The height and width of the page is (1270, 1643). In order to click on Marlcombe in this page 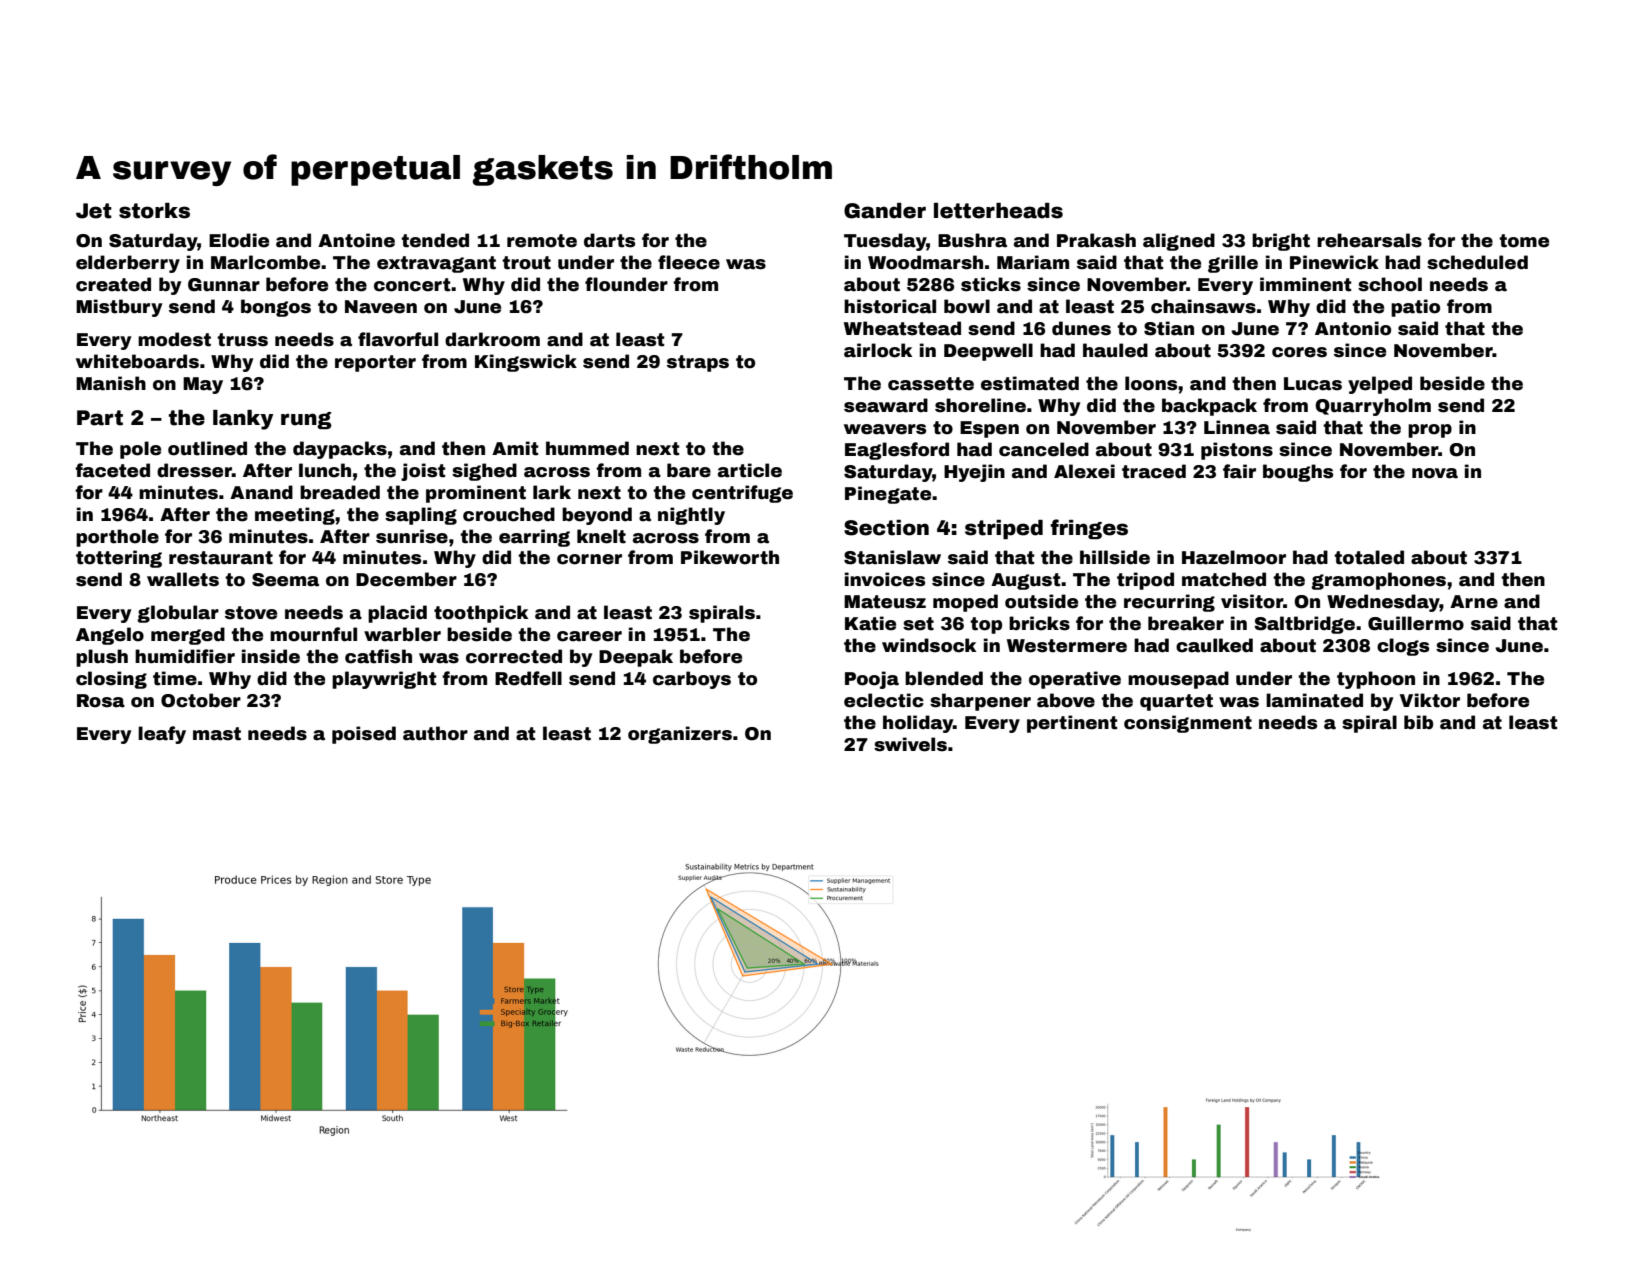, I will do `click(265, 262)`.
